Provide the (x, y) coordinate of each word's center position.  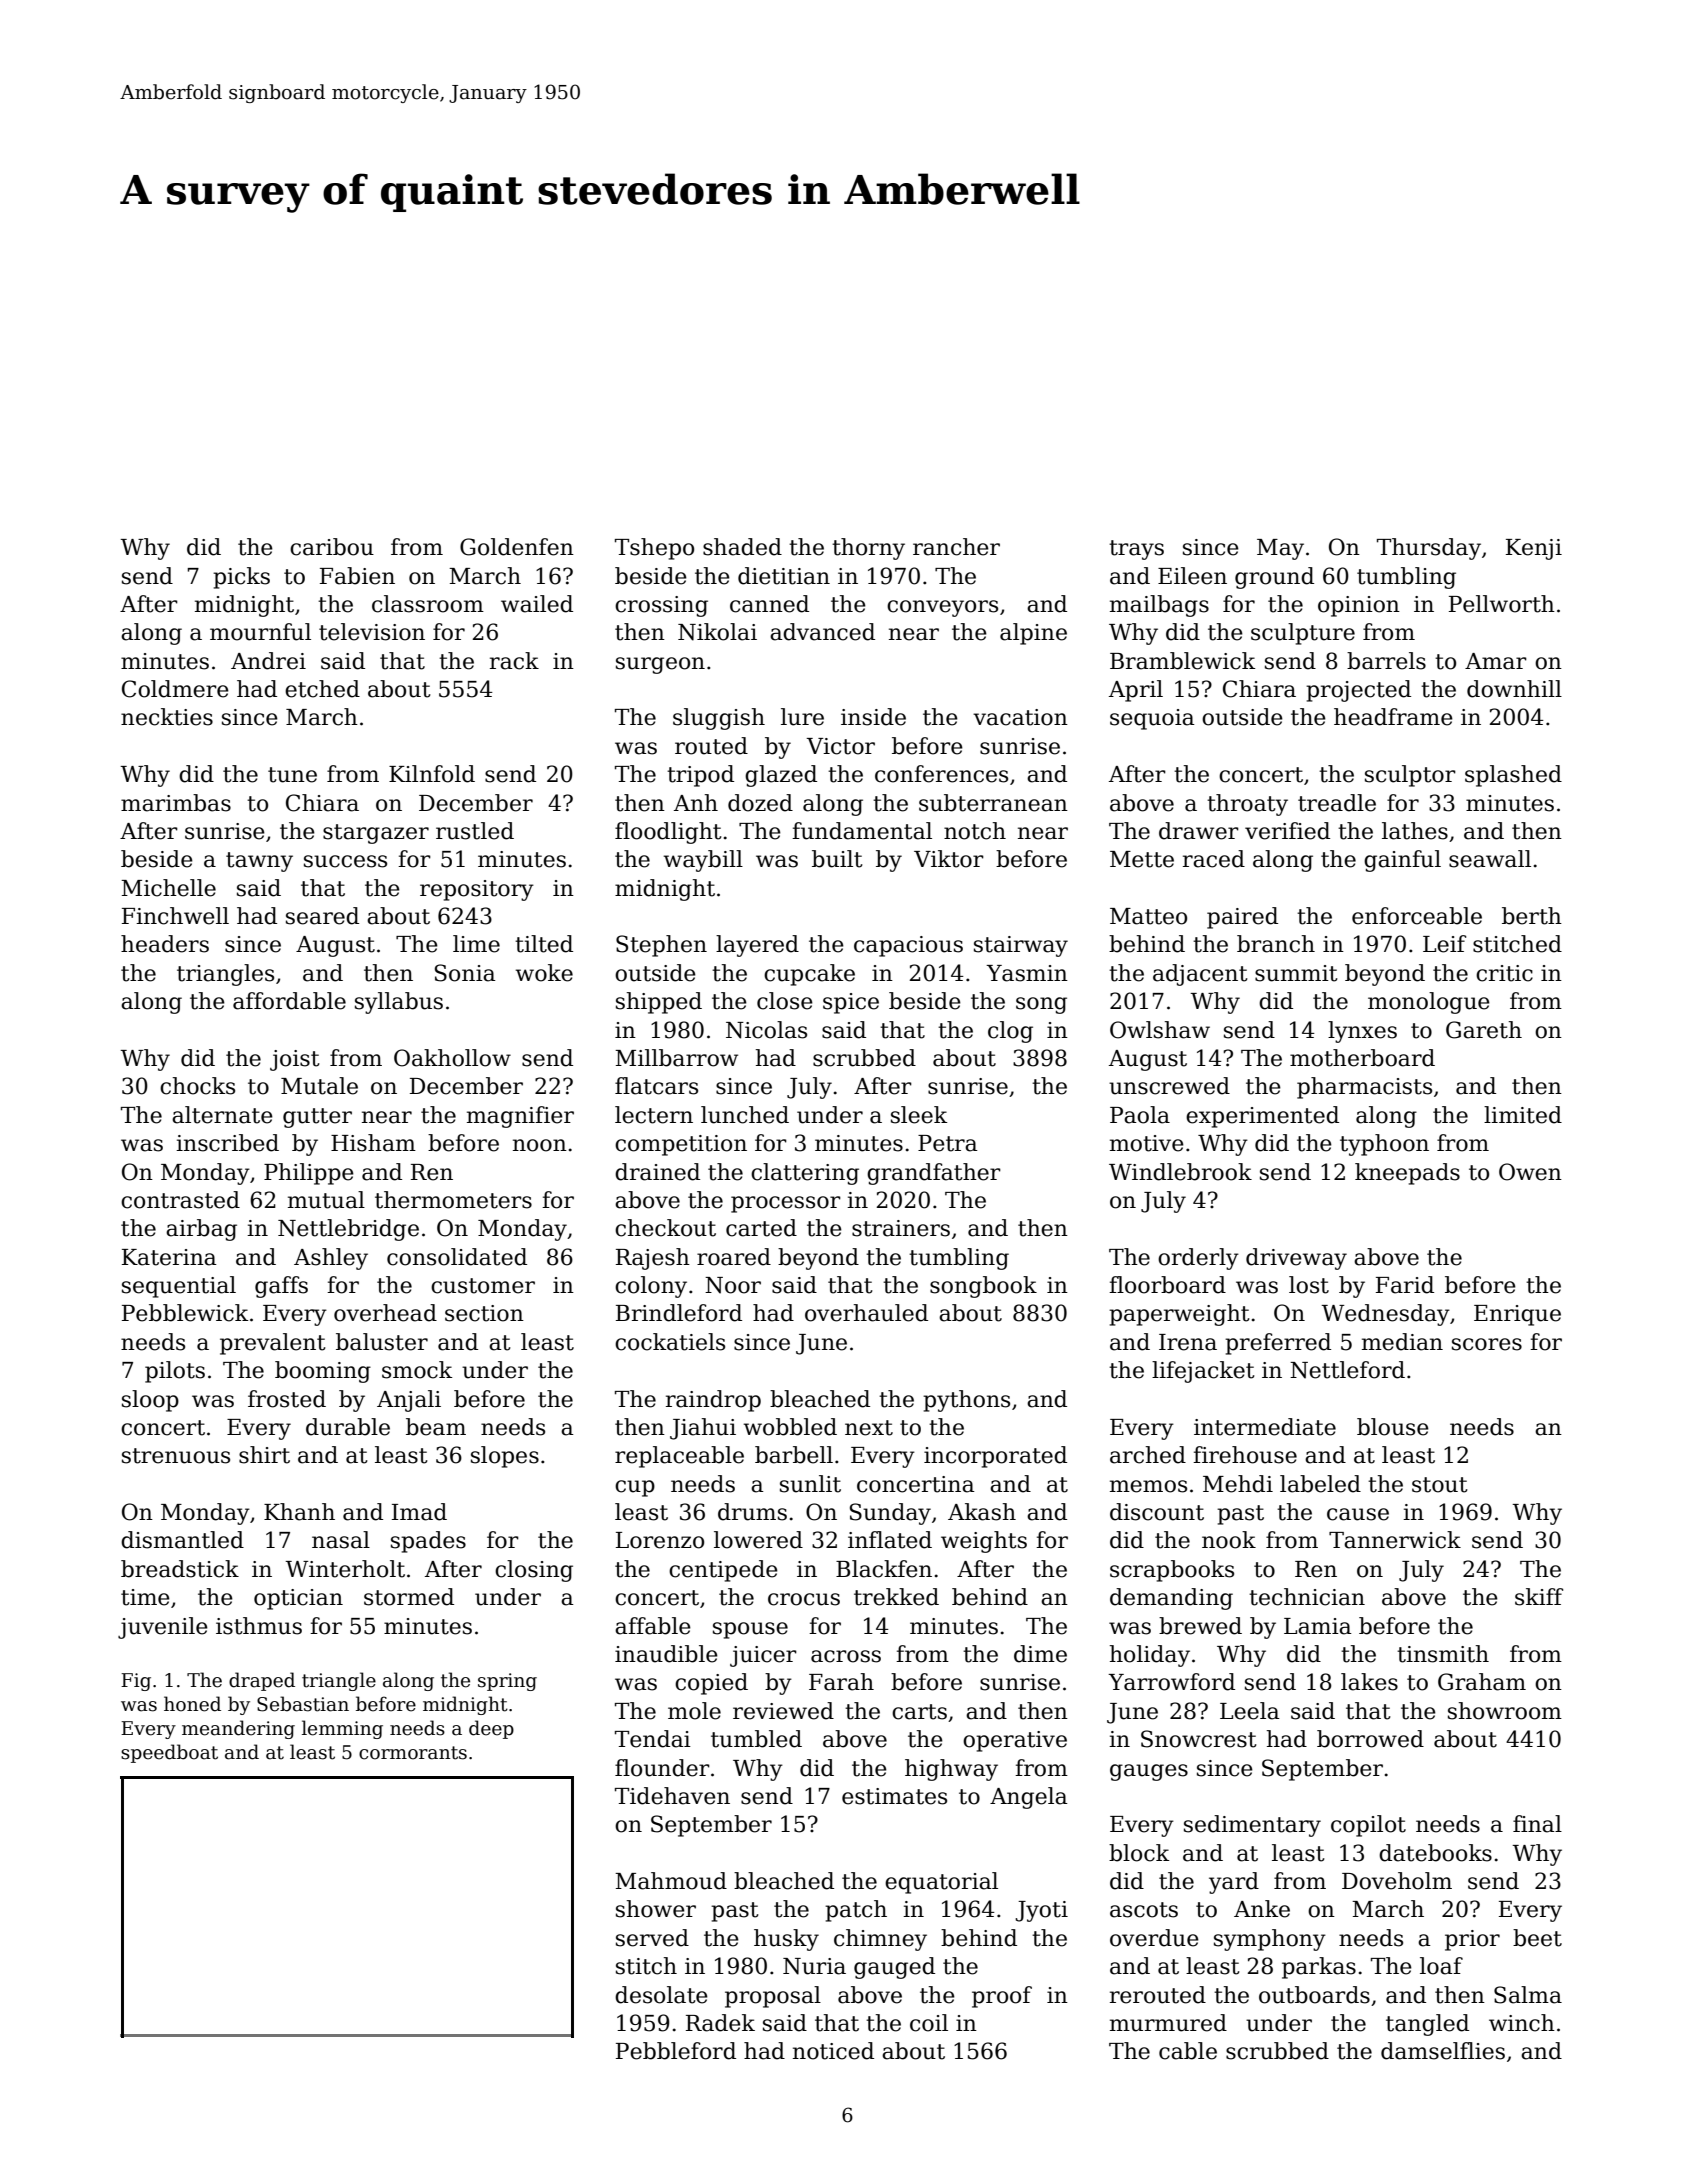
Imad (419, 1512)
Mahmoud (671, 1881)
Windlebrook (1180, 1172)
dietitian (784, 576)
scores (1487, 1344)
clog (1010, 1032)
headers (165, 944)
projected (1358, 691)
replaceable (679, 1457)
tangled (1427, 2025)
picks (241, 578)
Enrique (1517, 1315)
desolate (661, 1995)
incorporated (995, 1457)
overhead (385, 1313)
